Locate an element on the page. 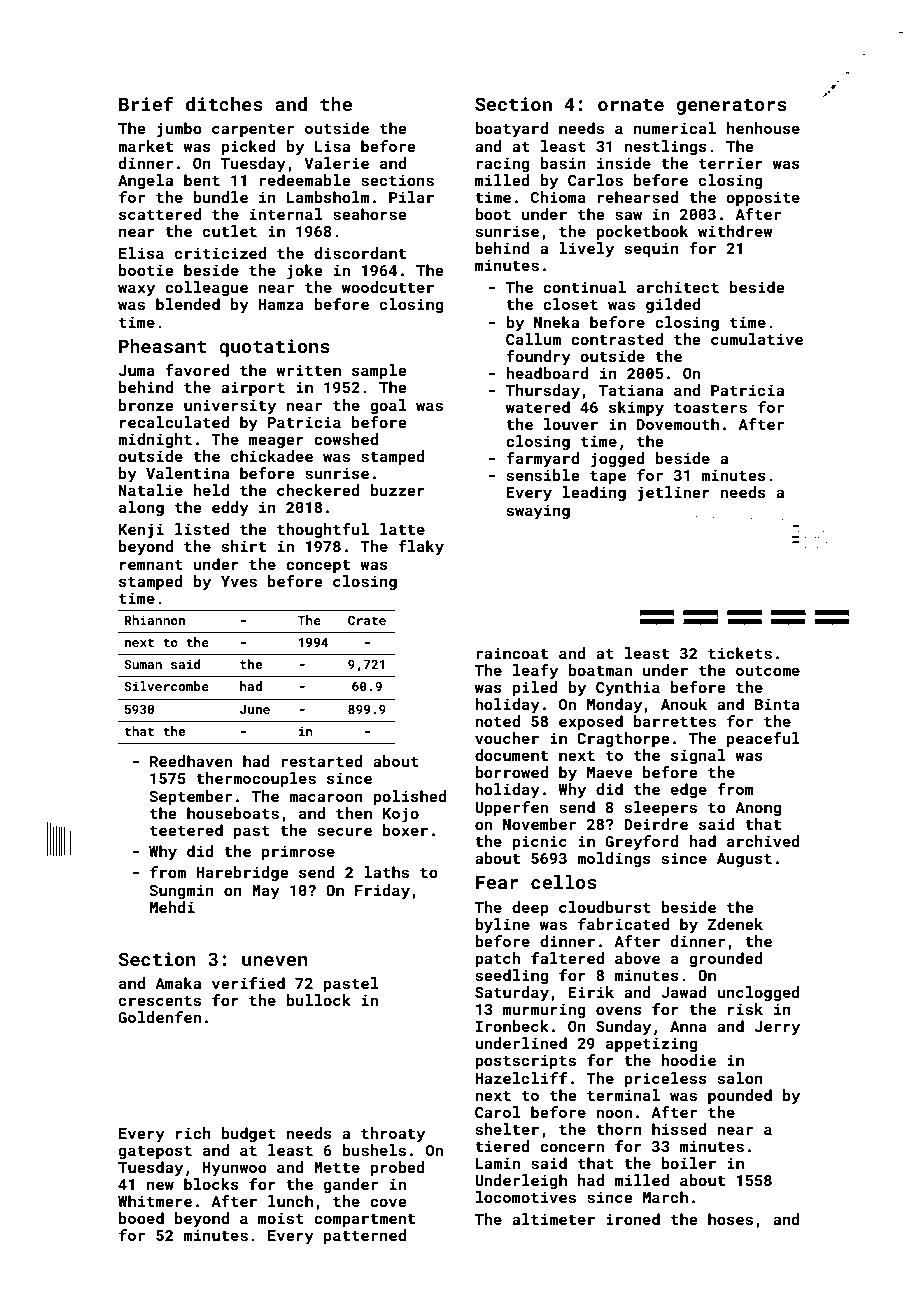  boatyard is located at coordinates (511, 130).
